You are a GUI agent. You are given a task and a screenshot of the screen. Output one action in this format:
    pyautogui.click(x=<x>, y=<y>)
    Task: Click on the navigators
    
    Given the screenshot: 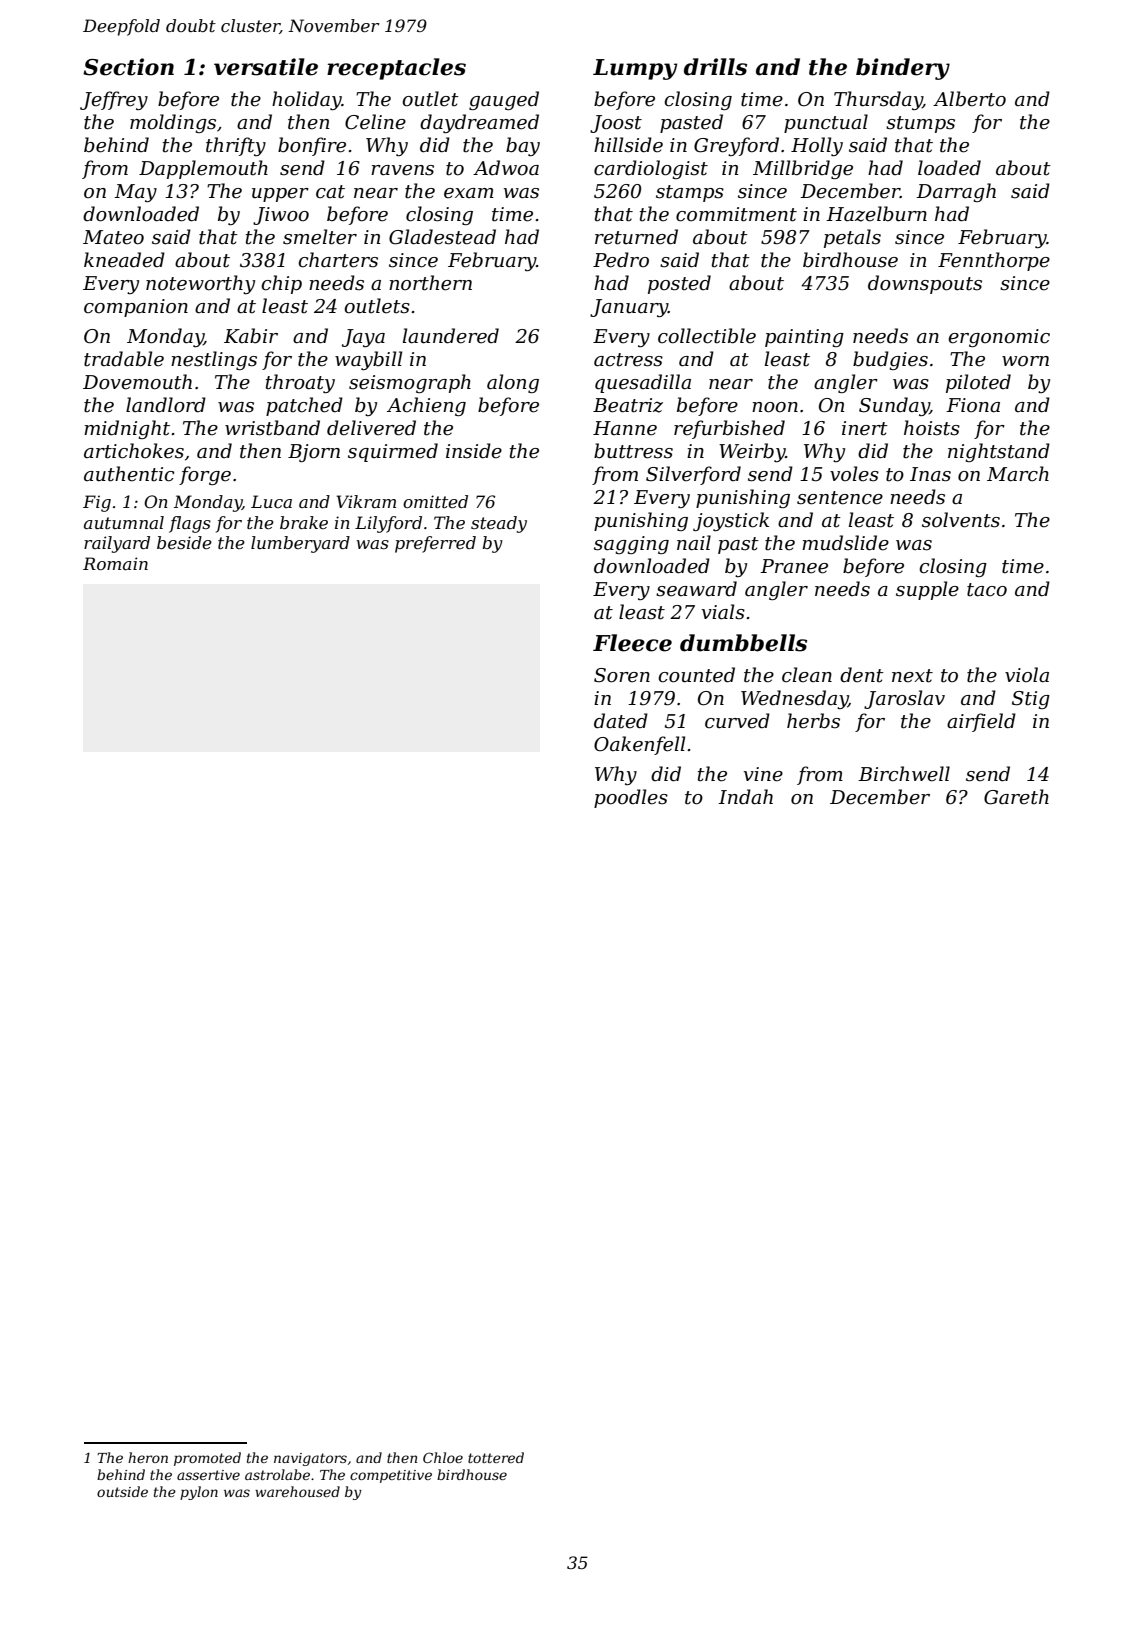 What is the action you would take?
    pyautogui.click(x=310, y=1459)
